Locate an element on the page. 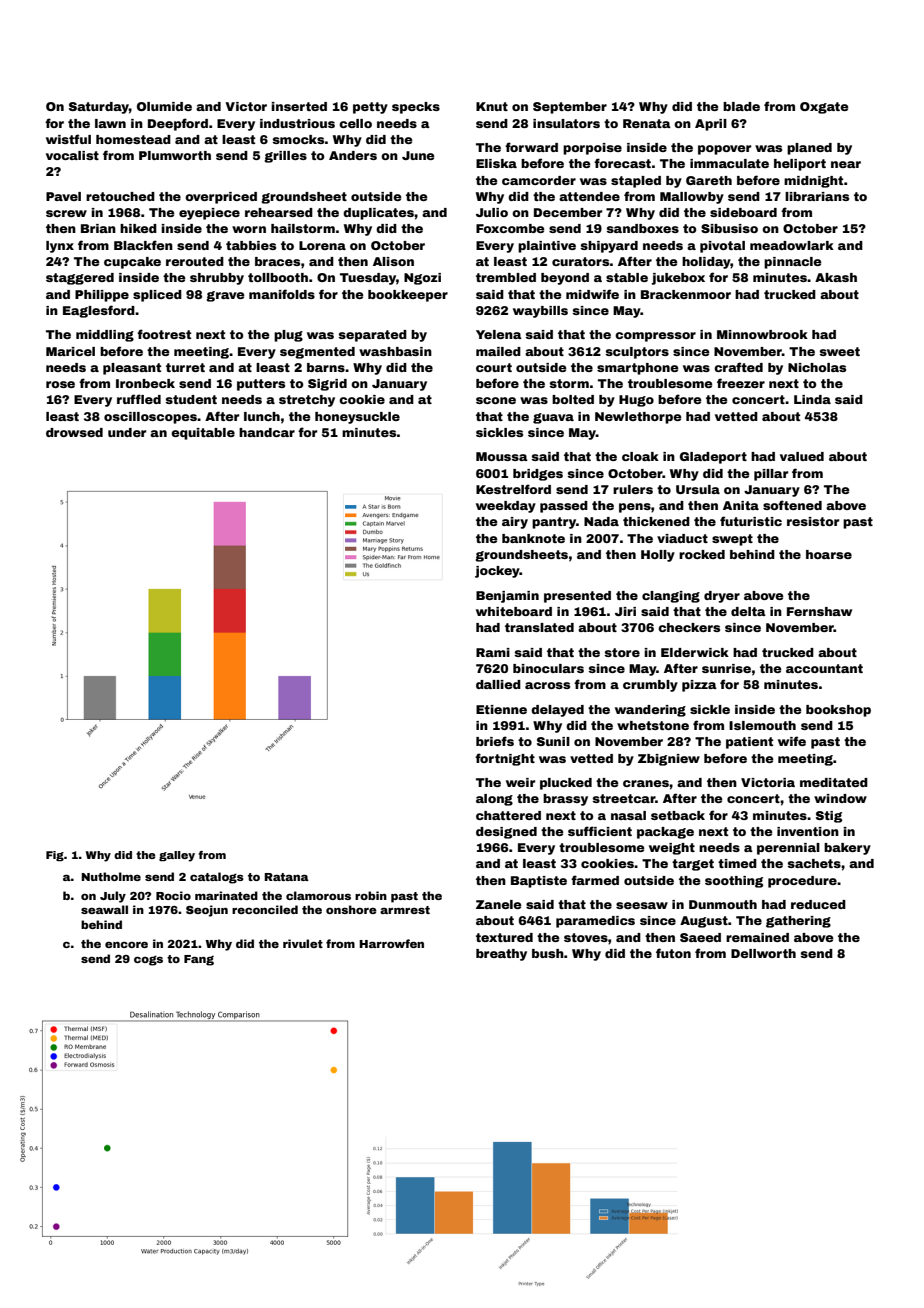  under is located at coordinates (127, 432).
